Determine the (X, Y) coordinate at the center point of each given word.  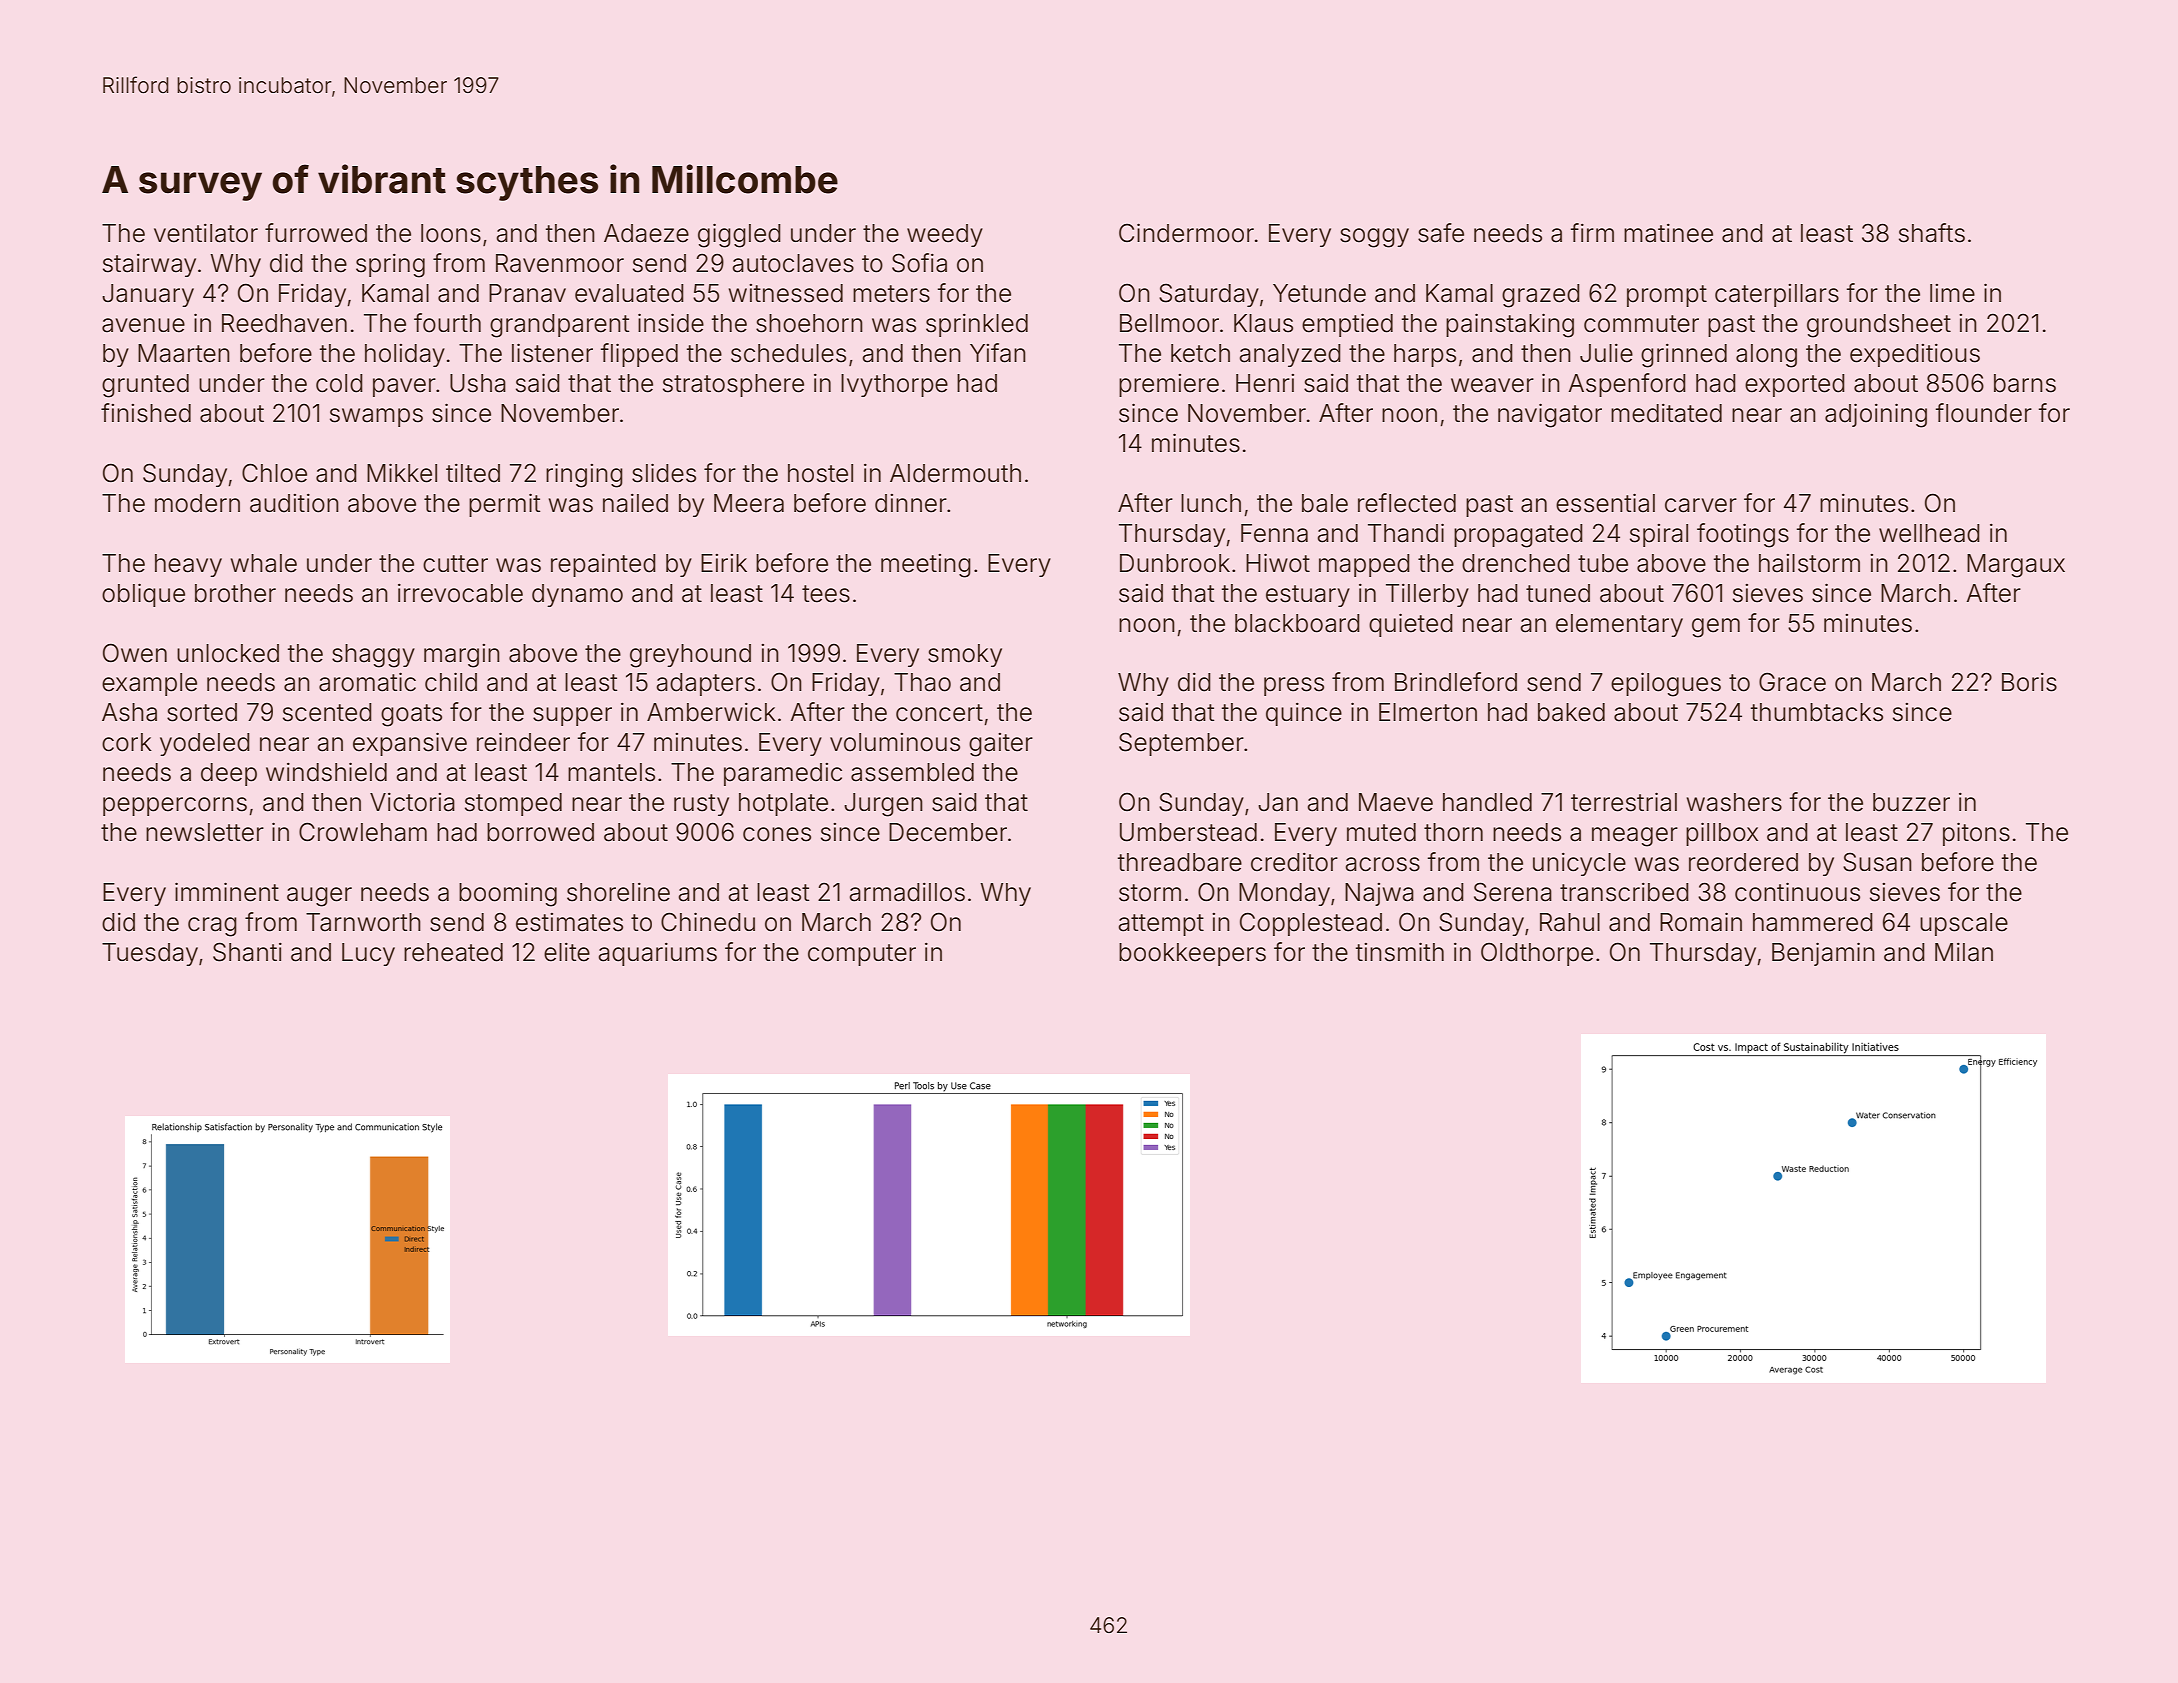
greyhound (690, 656)
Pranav (527, 293)
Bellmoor (1169, 323)
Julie (1606, 353)
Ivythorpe (894, 385)
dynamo (577, 595)
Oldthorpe (1537, 954)
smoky (965, 655)
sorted (202, 712)
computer (862, 955)
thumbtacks (1817, 712)
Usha (478, 383)
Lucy (368, 954)
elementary (1619, 625)
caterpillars (1777, 295)
